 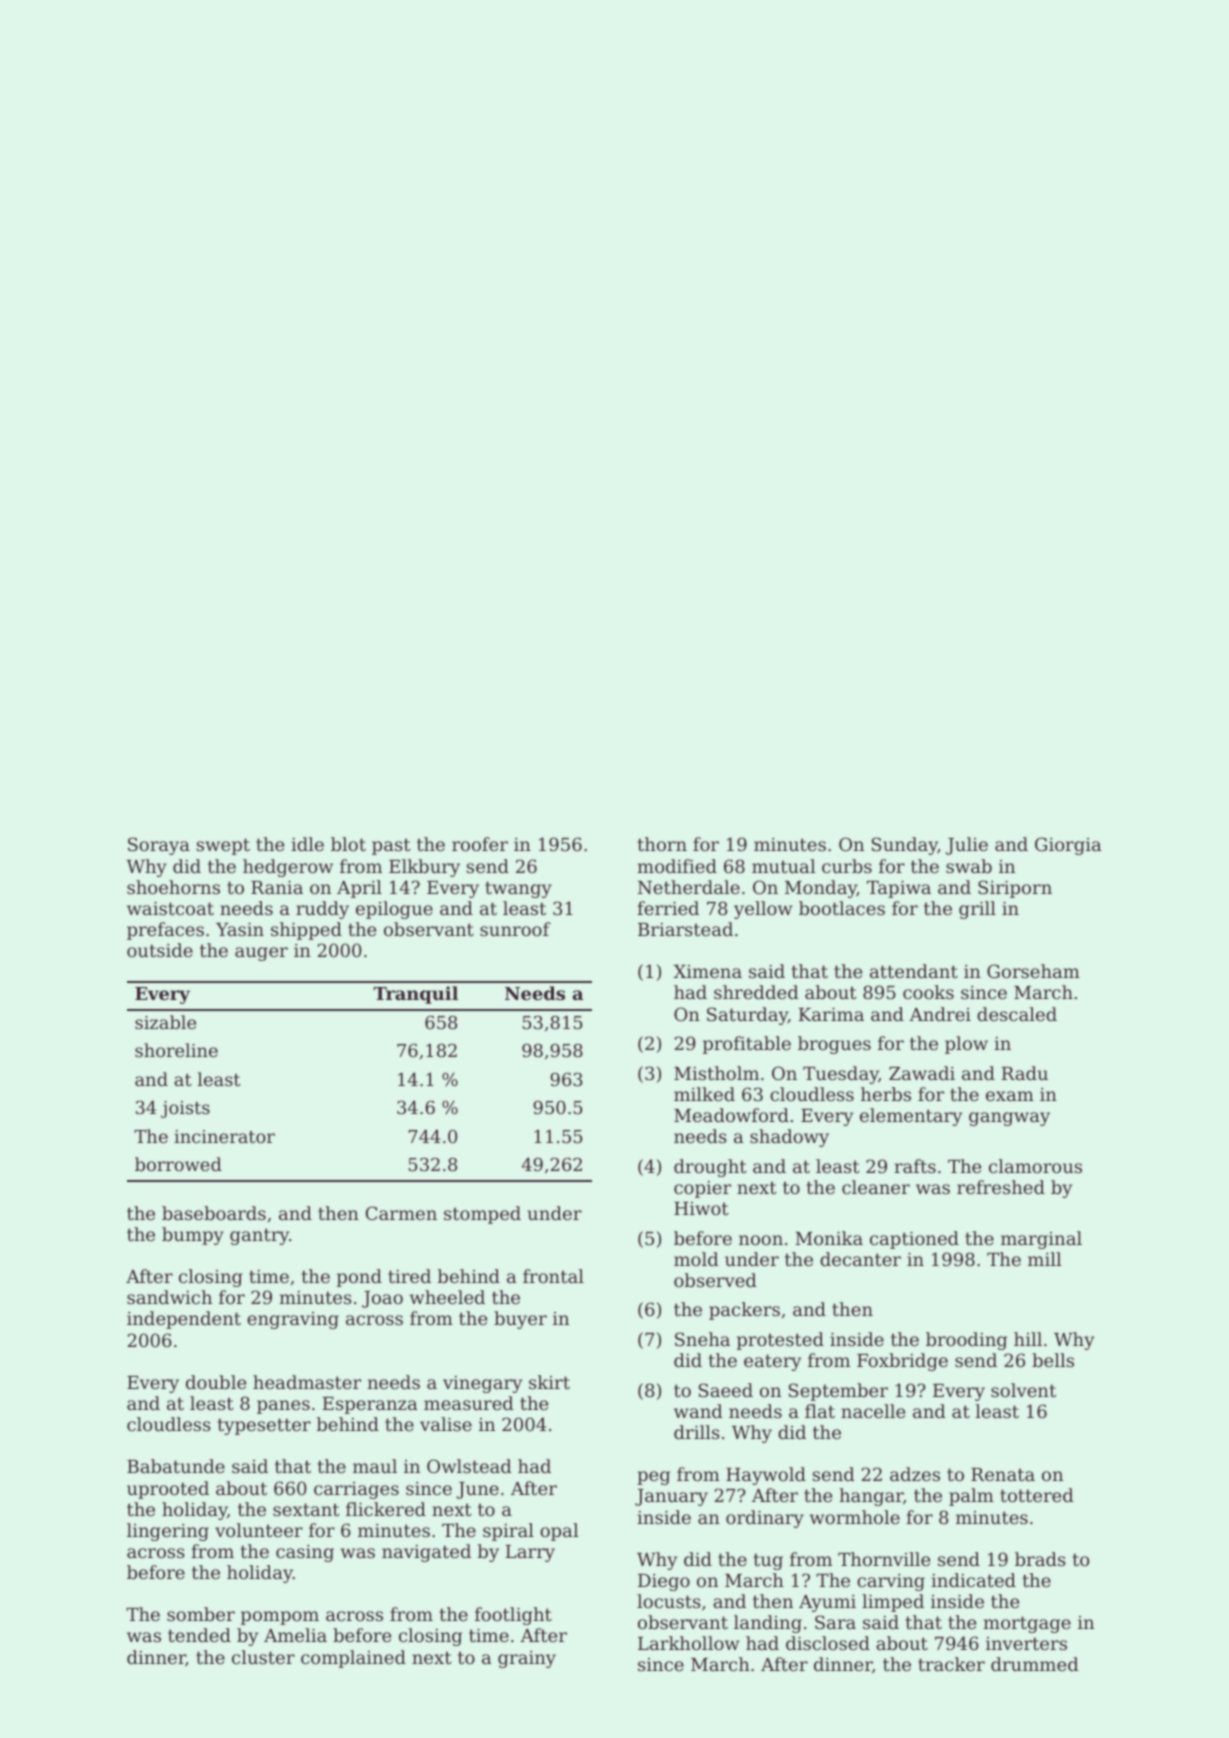 What do you see at coordinates (520, 1320) in the screenshot?
I see `buyer` at bounding box center [520, 1320].
